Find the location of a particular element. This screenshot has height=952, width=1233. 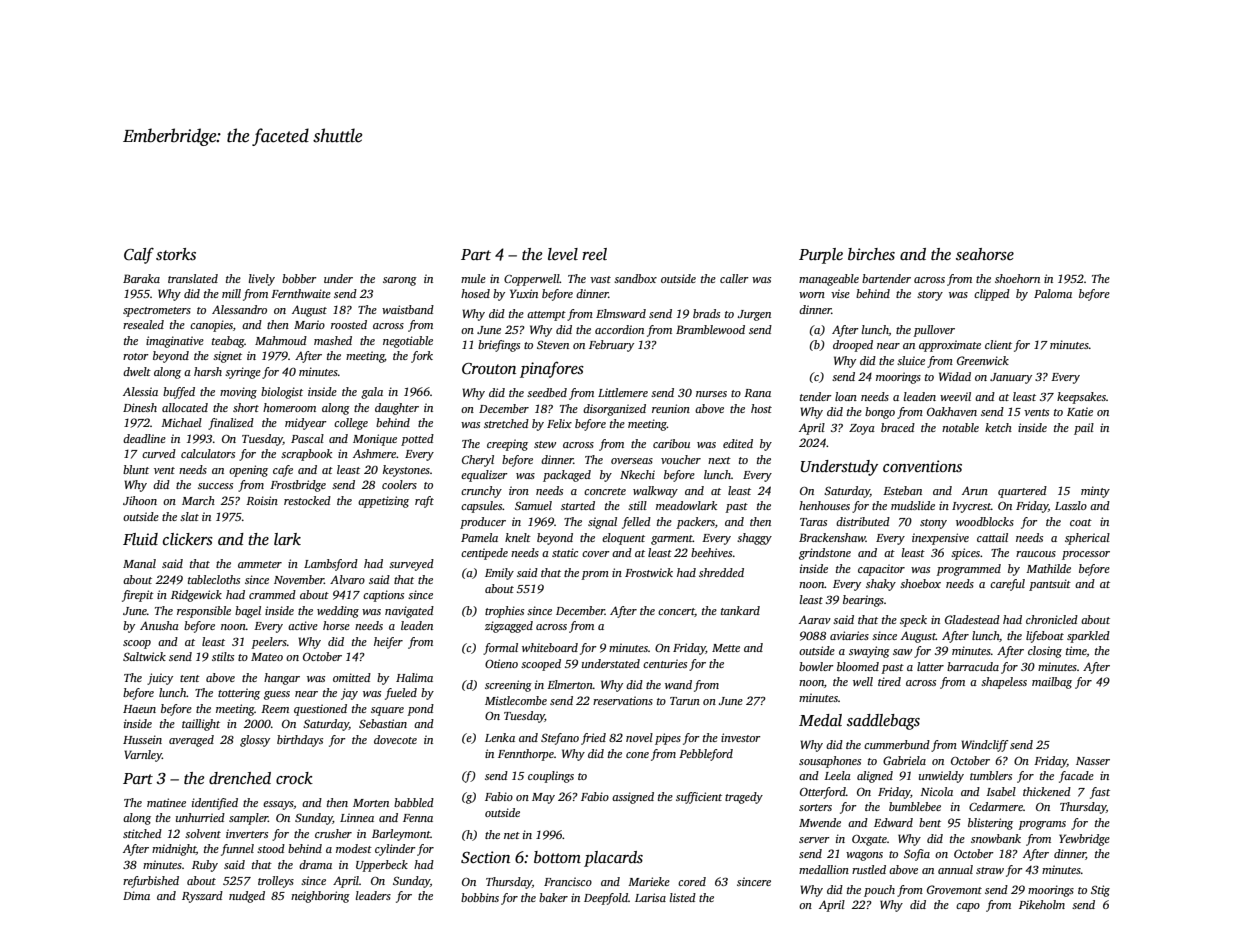

mailbag is located at coordinates (1052, 683).
